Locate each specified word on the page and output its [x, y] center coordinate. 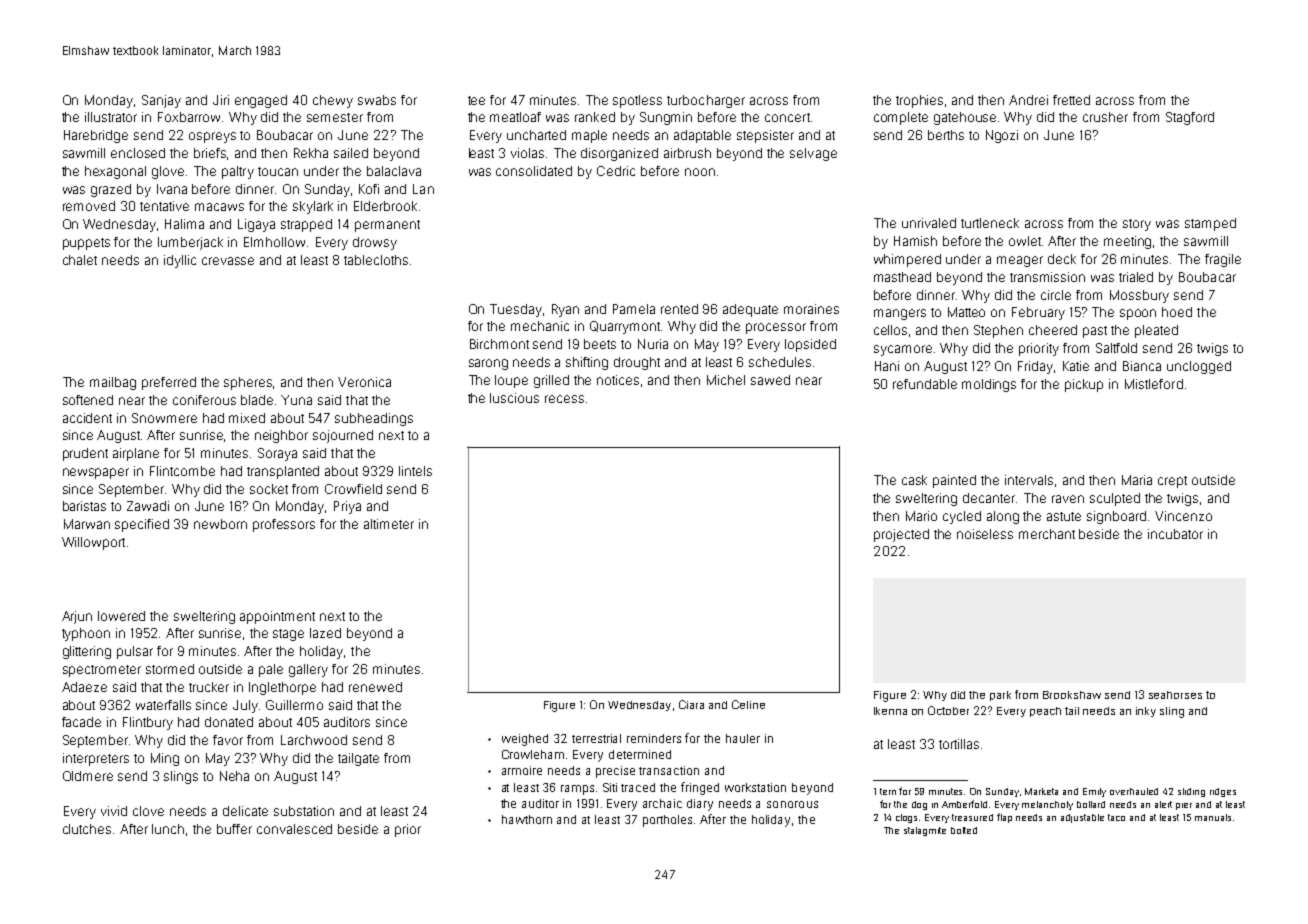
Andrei [1028, 100]
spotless [637, 101]
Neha [234, 776]
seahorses [1175, 695]
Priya [347, 507]
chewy [333, 101]
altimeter [389, 524]
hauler [743, 738]
